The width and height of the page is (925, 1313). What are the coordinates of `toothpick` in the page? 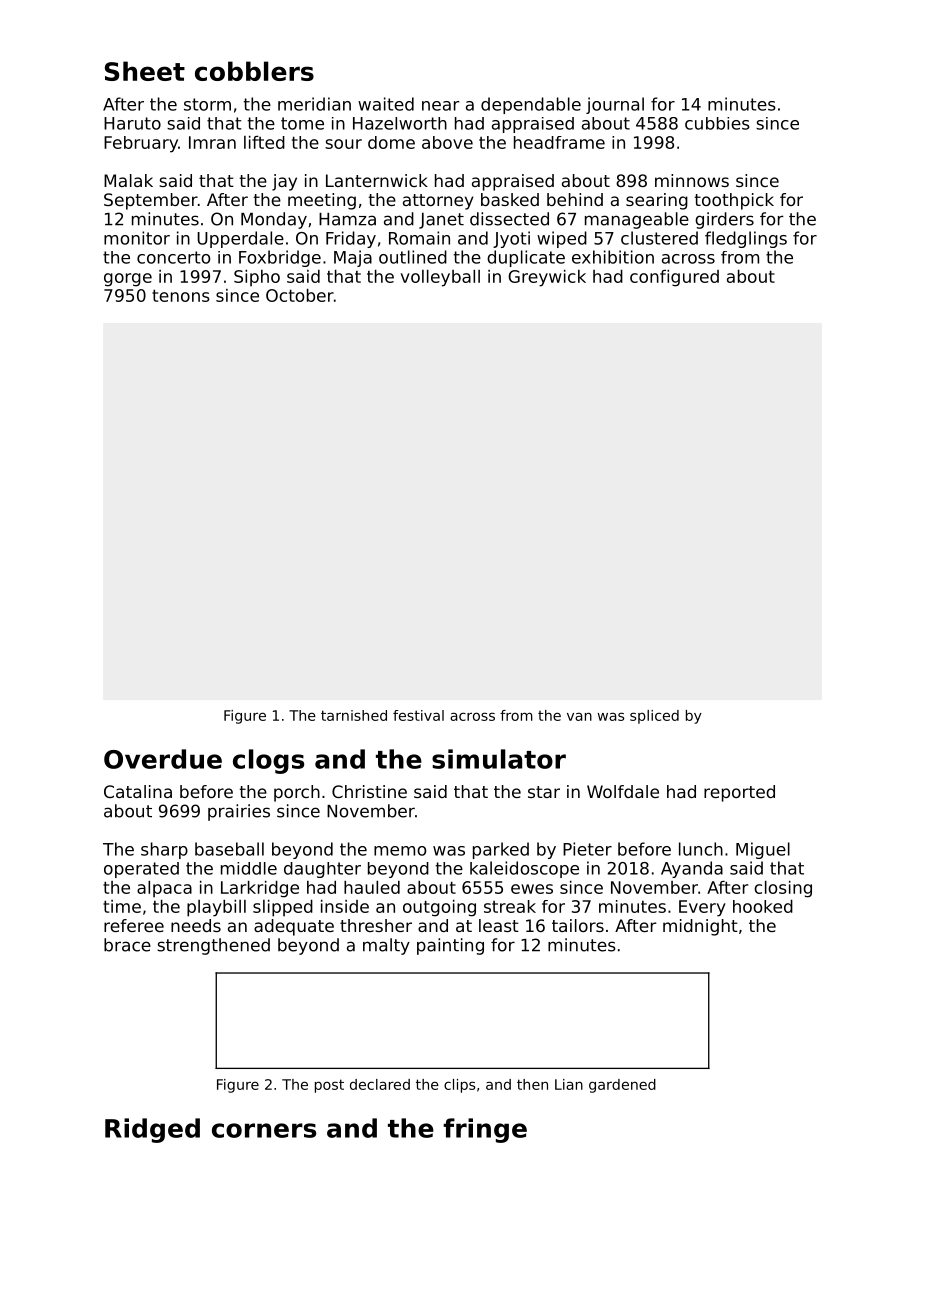 It's located at (734, 201).
